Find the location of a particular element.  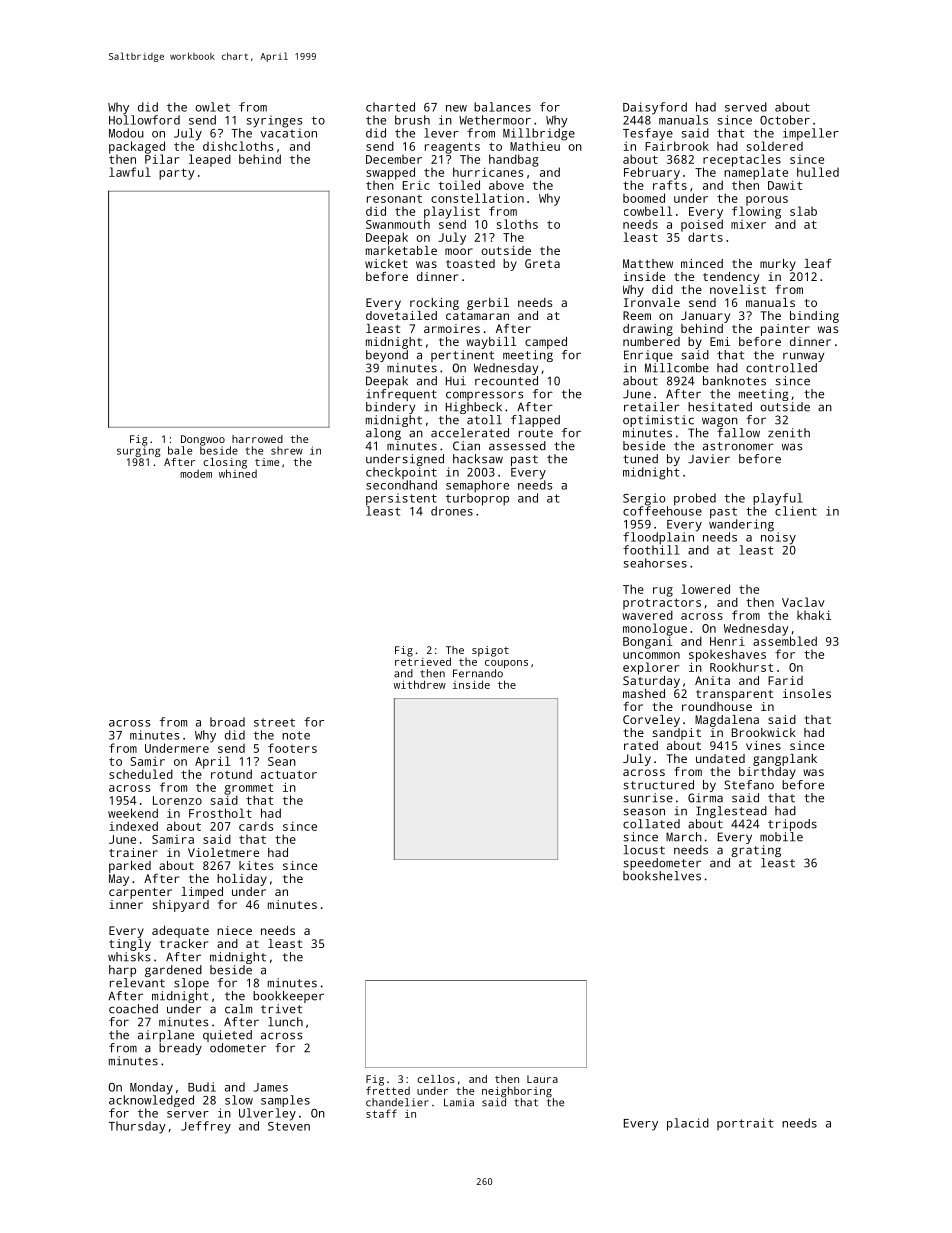

portrait is located at coordinates (745, 1124).
